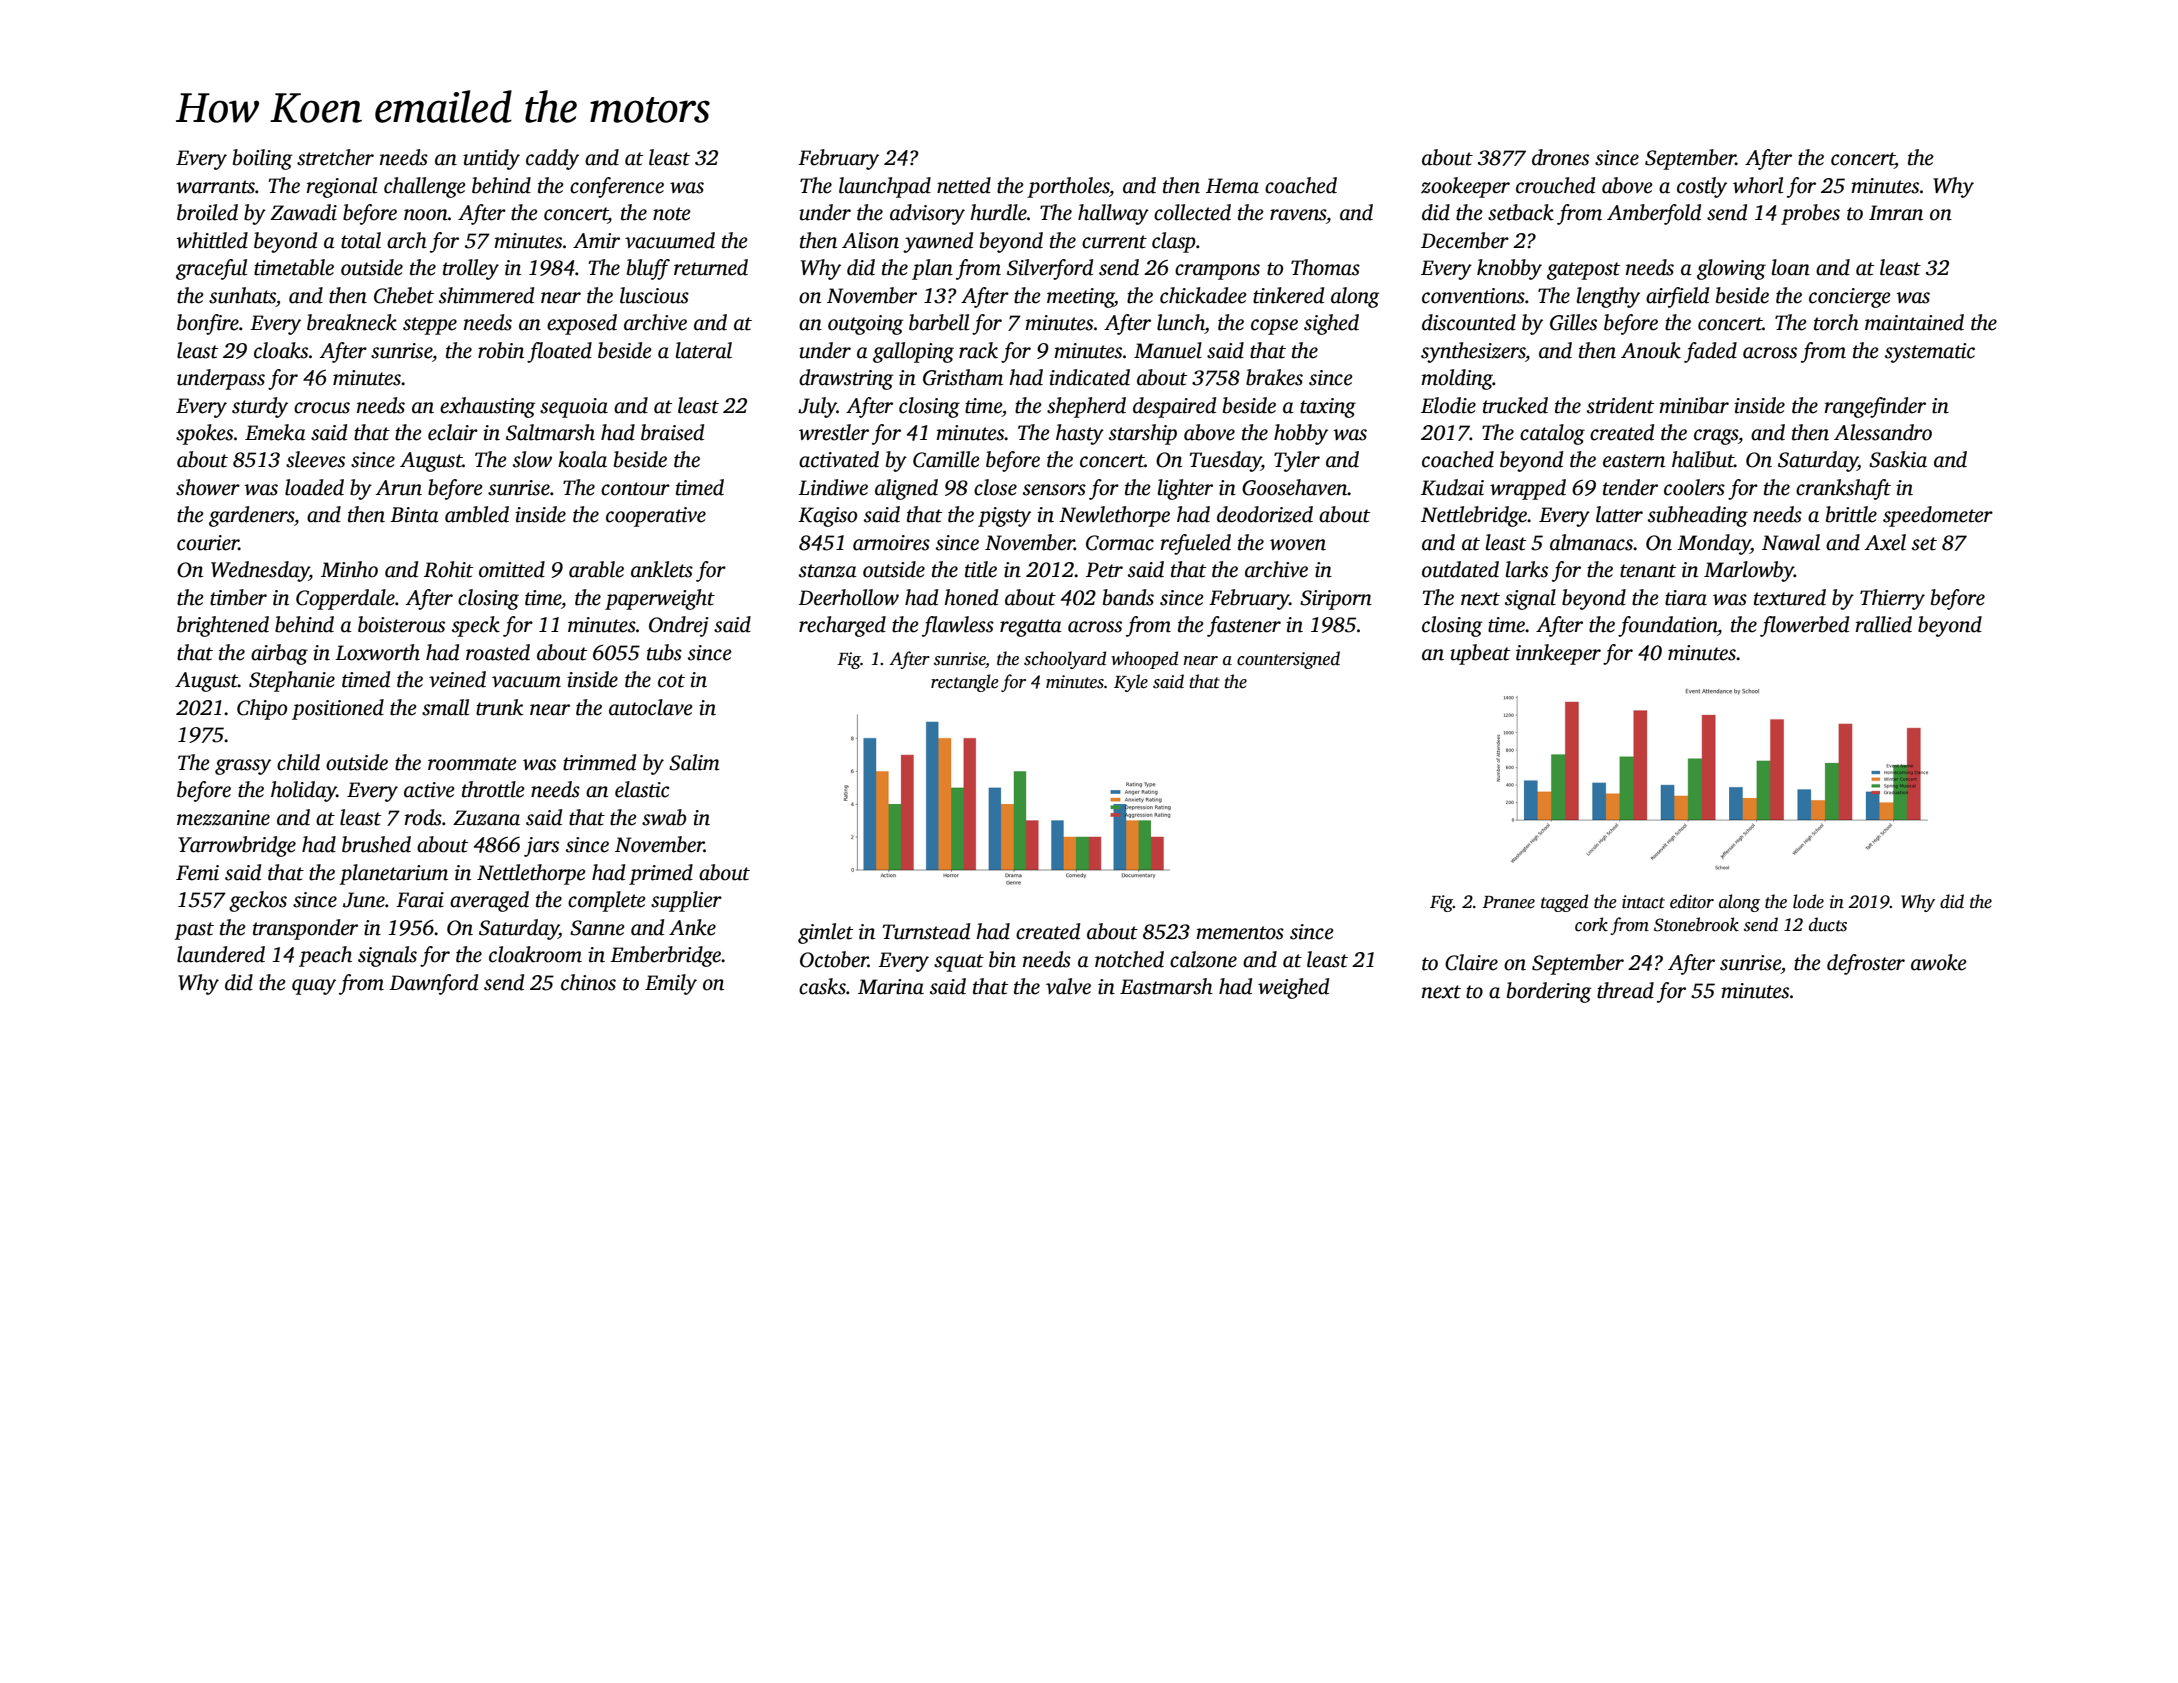  I want to click on Dawnford, so click(433, 984).
